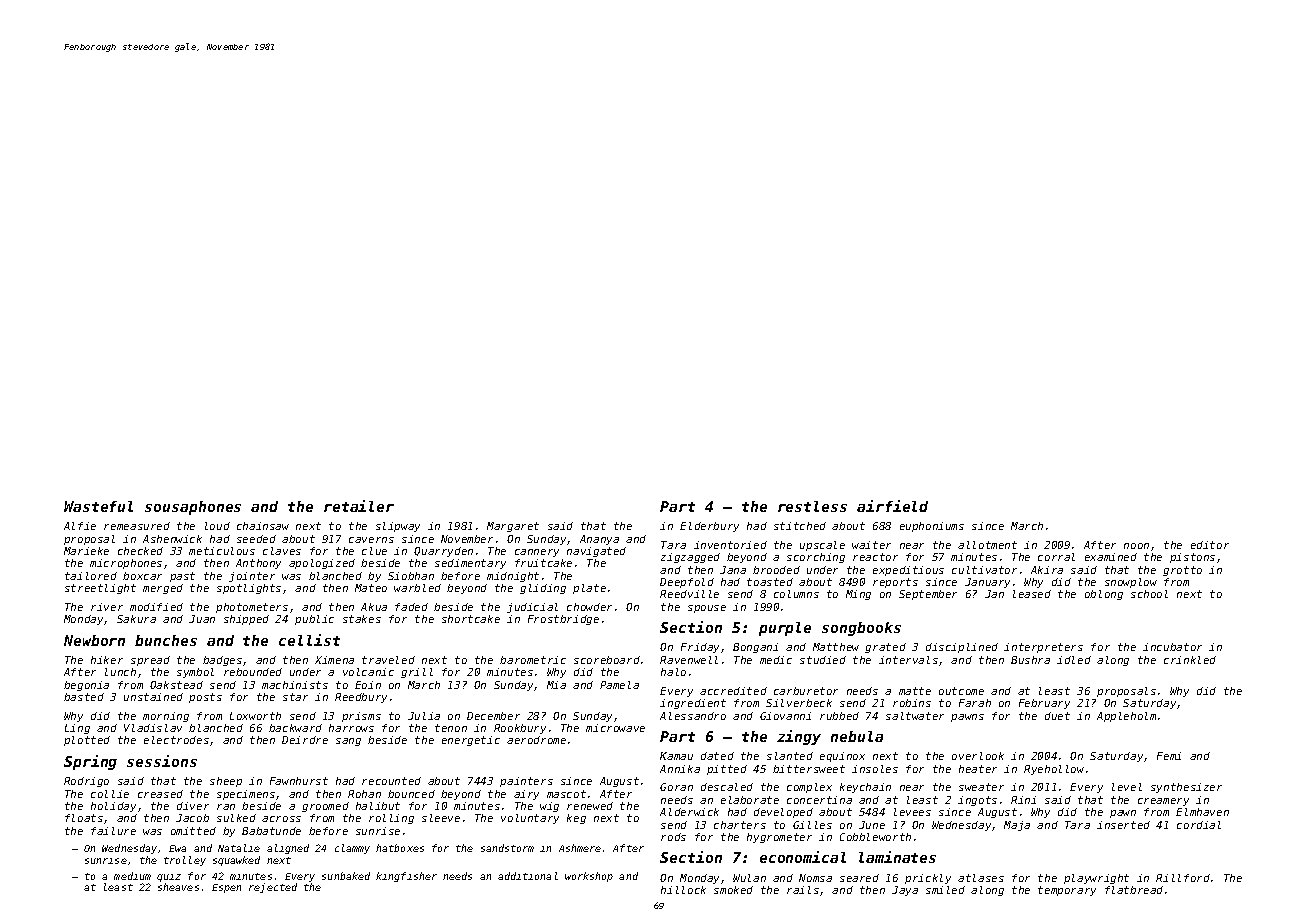 The height and width of the document is (924, 1308). Describe the element at coordinates (1131, 583) in the document. I see `snowplow` at that location.
